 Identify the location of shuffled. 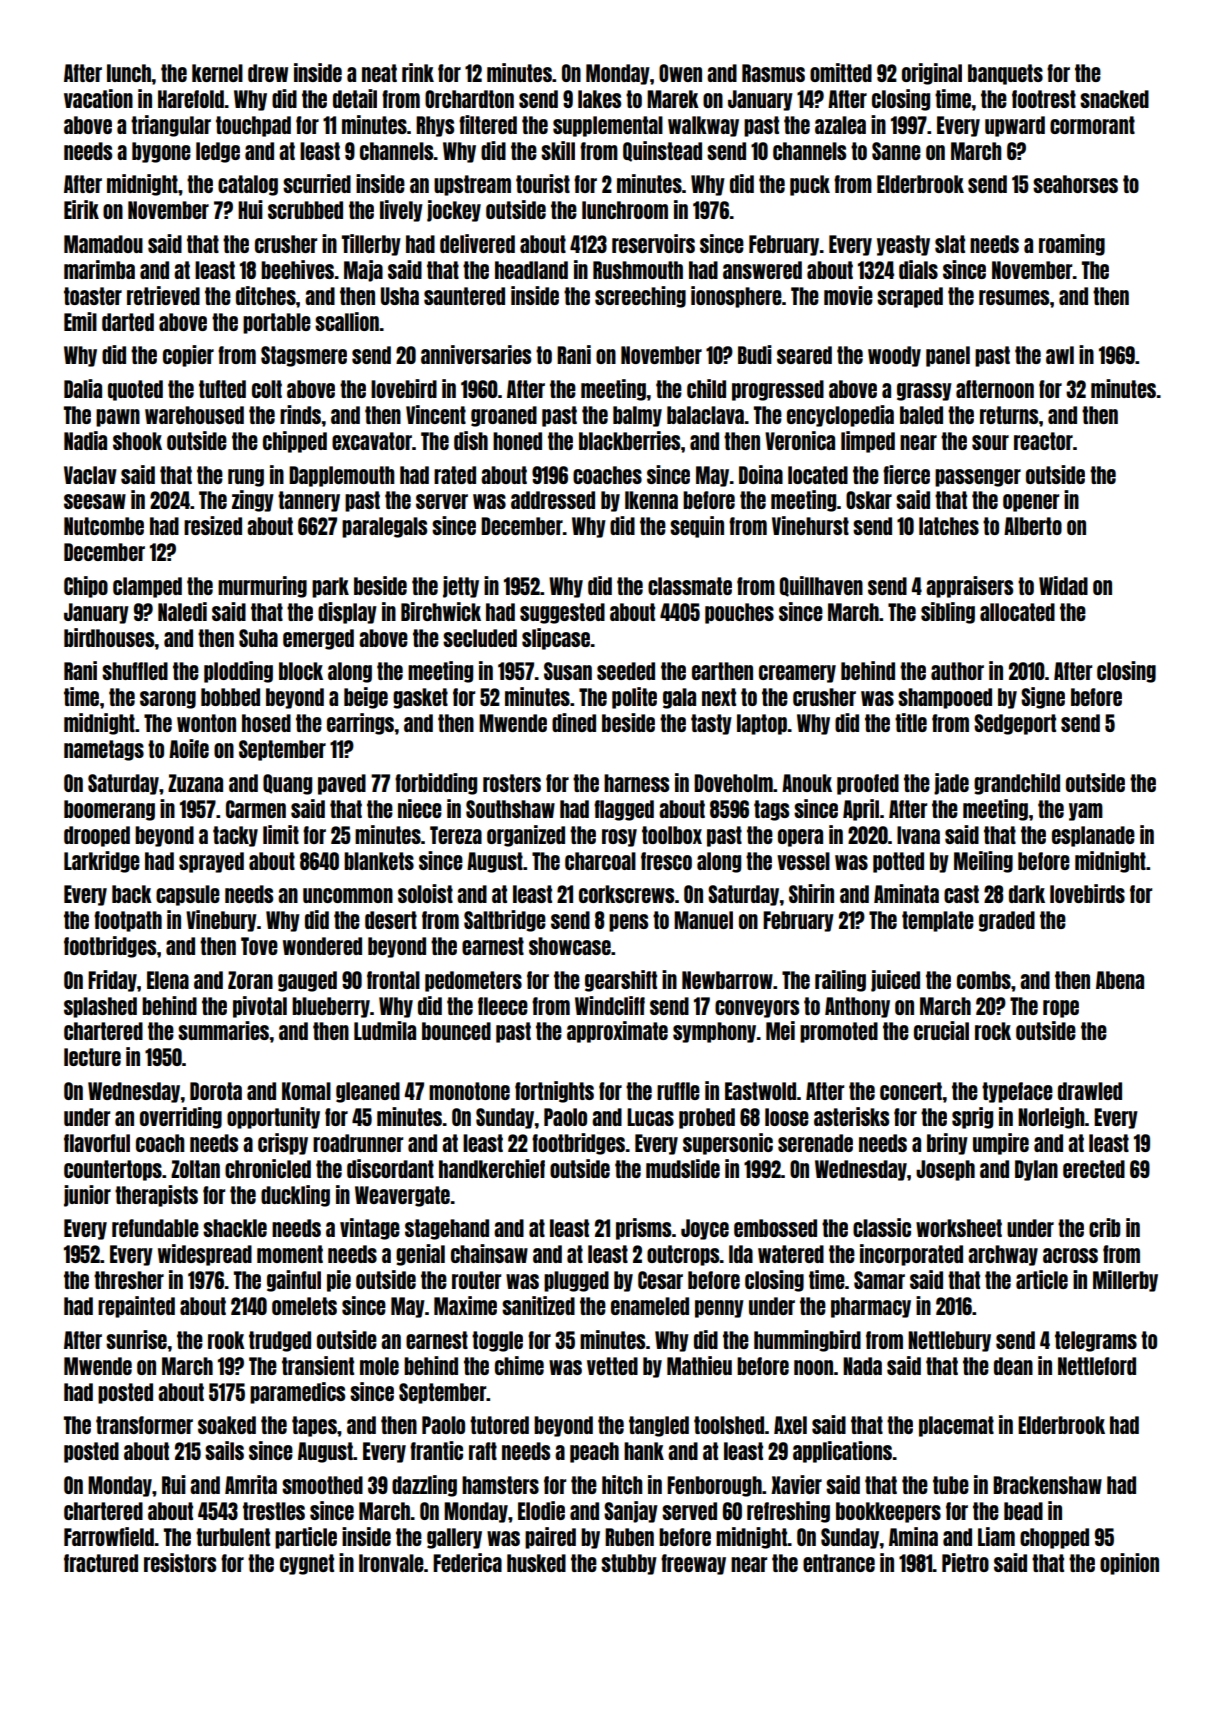
(135, 671).
